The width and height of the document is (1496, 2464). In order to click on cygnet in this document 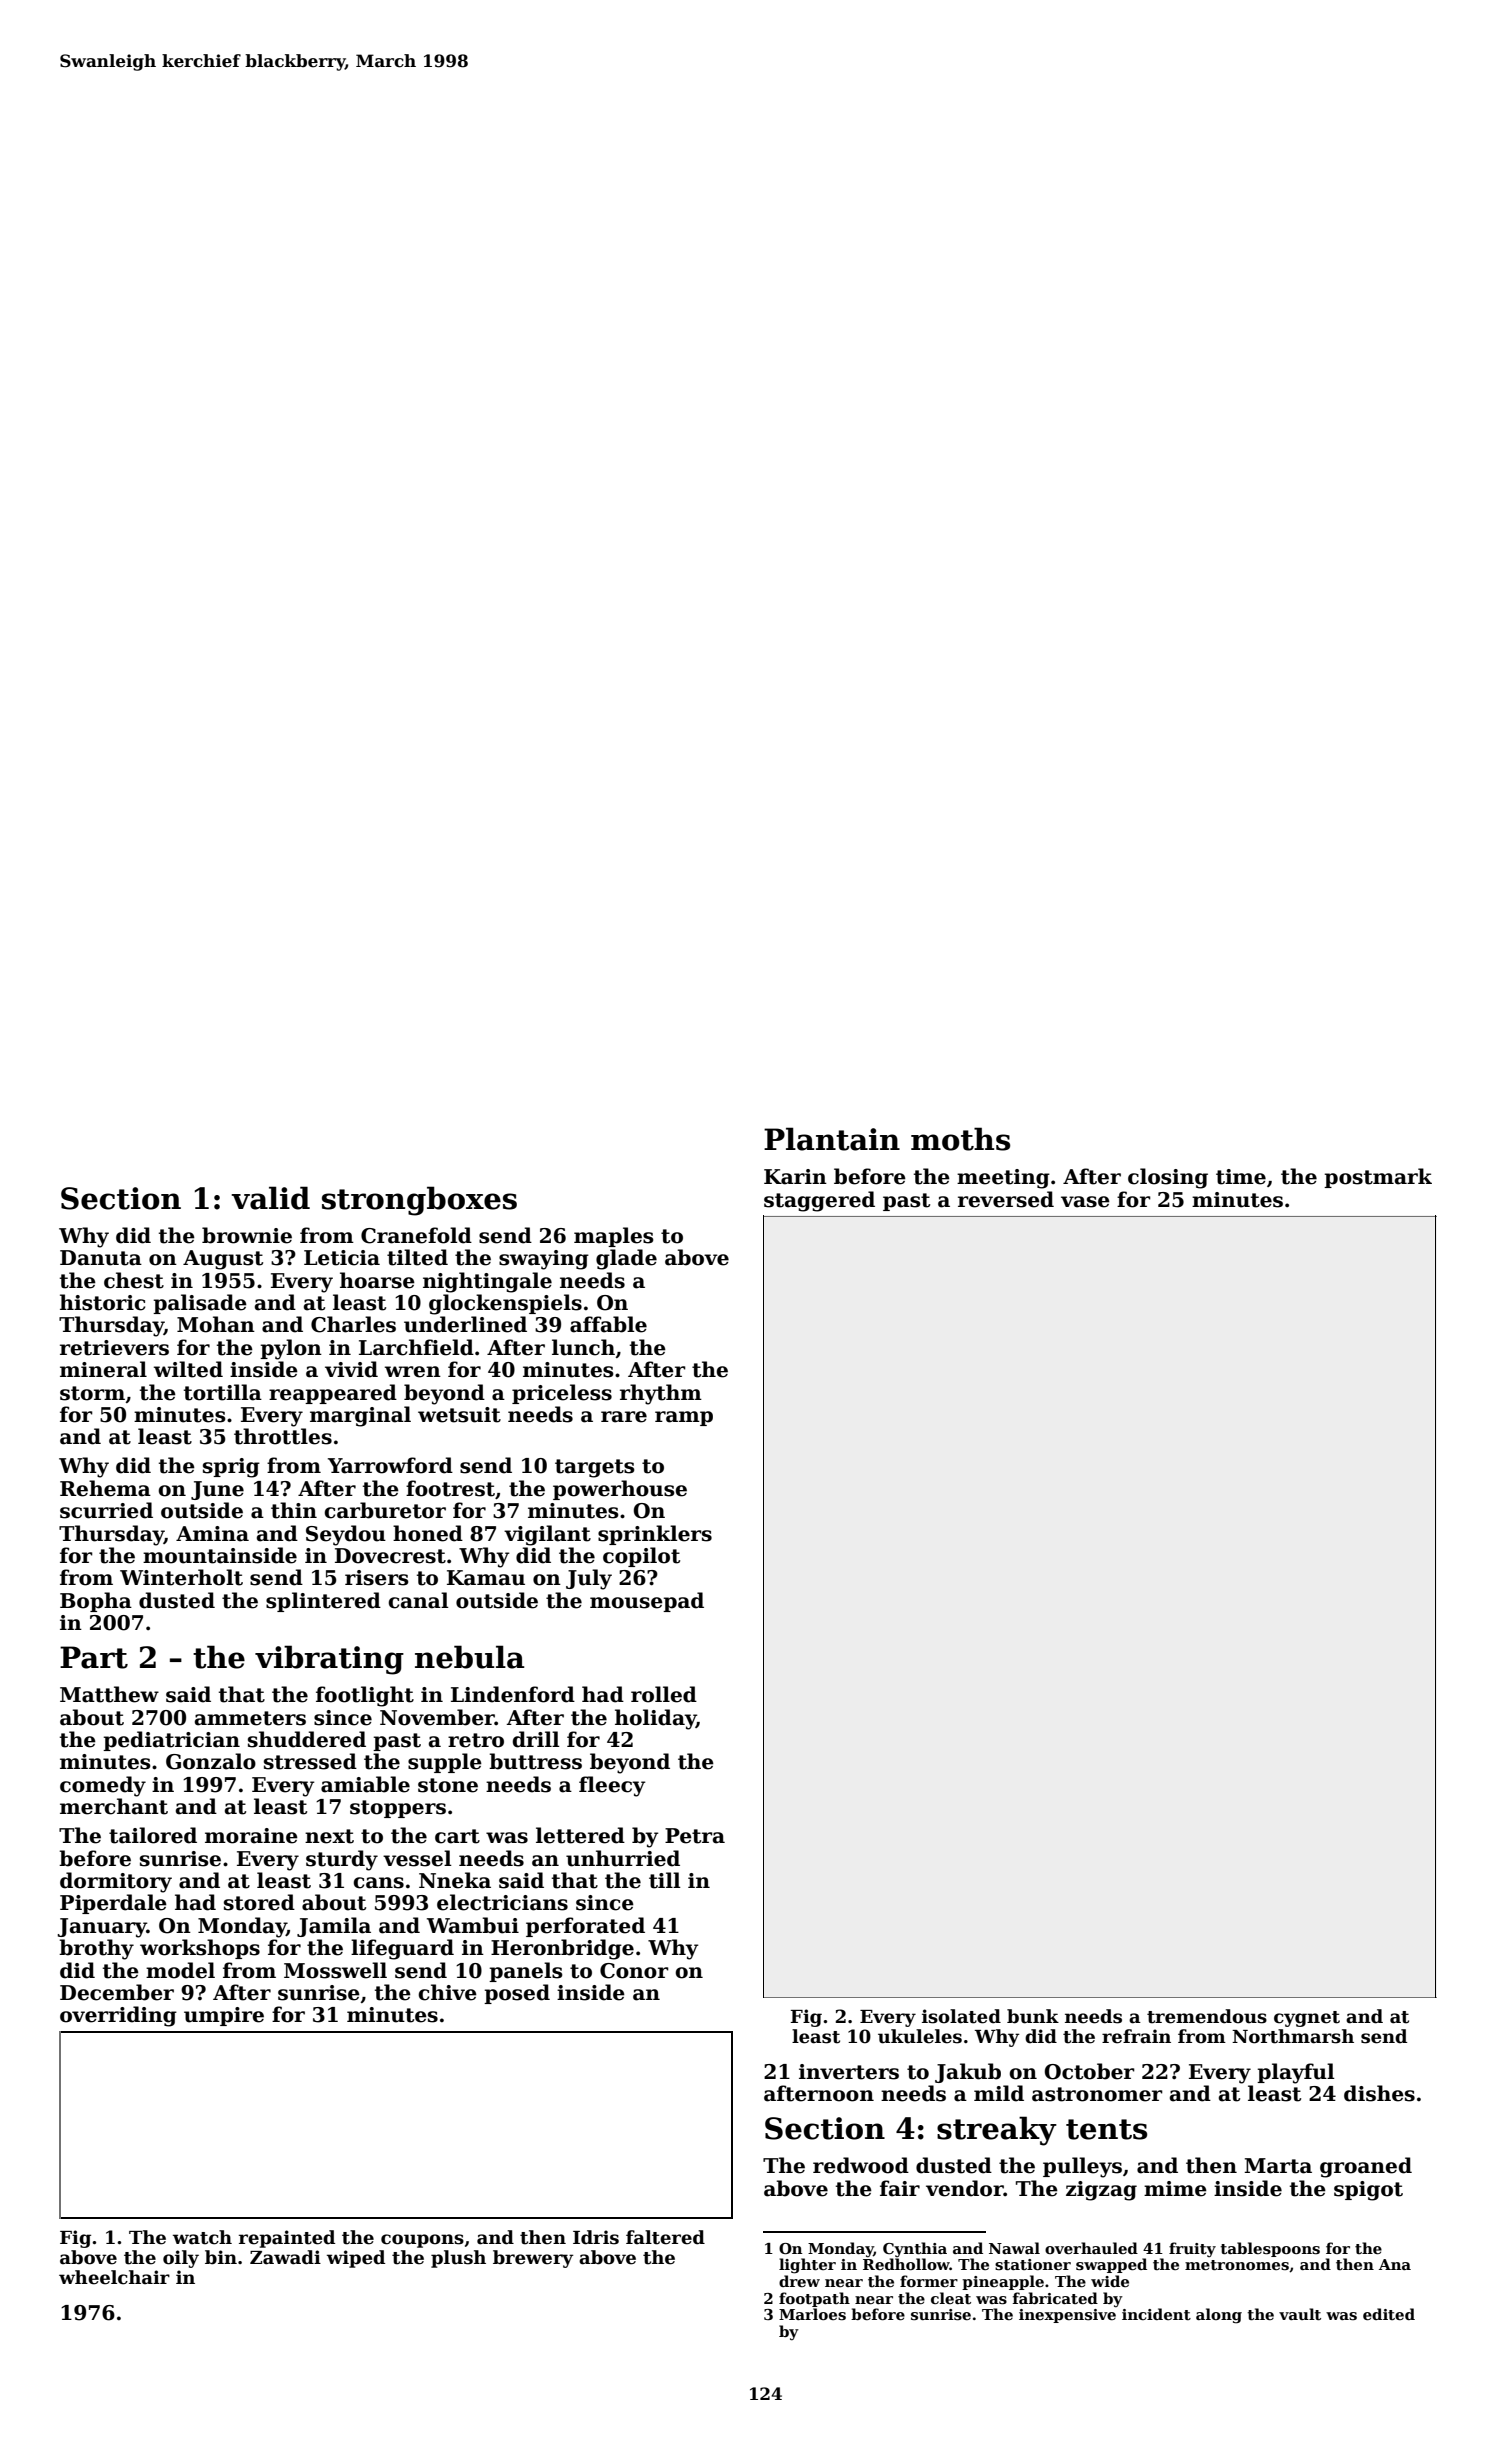, I will do `click(1307, 2019)`.
